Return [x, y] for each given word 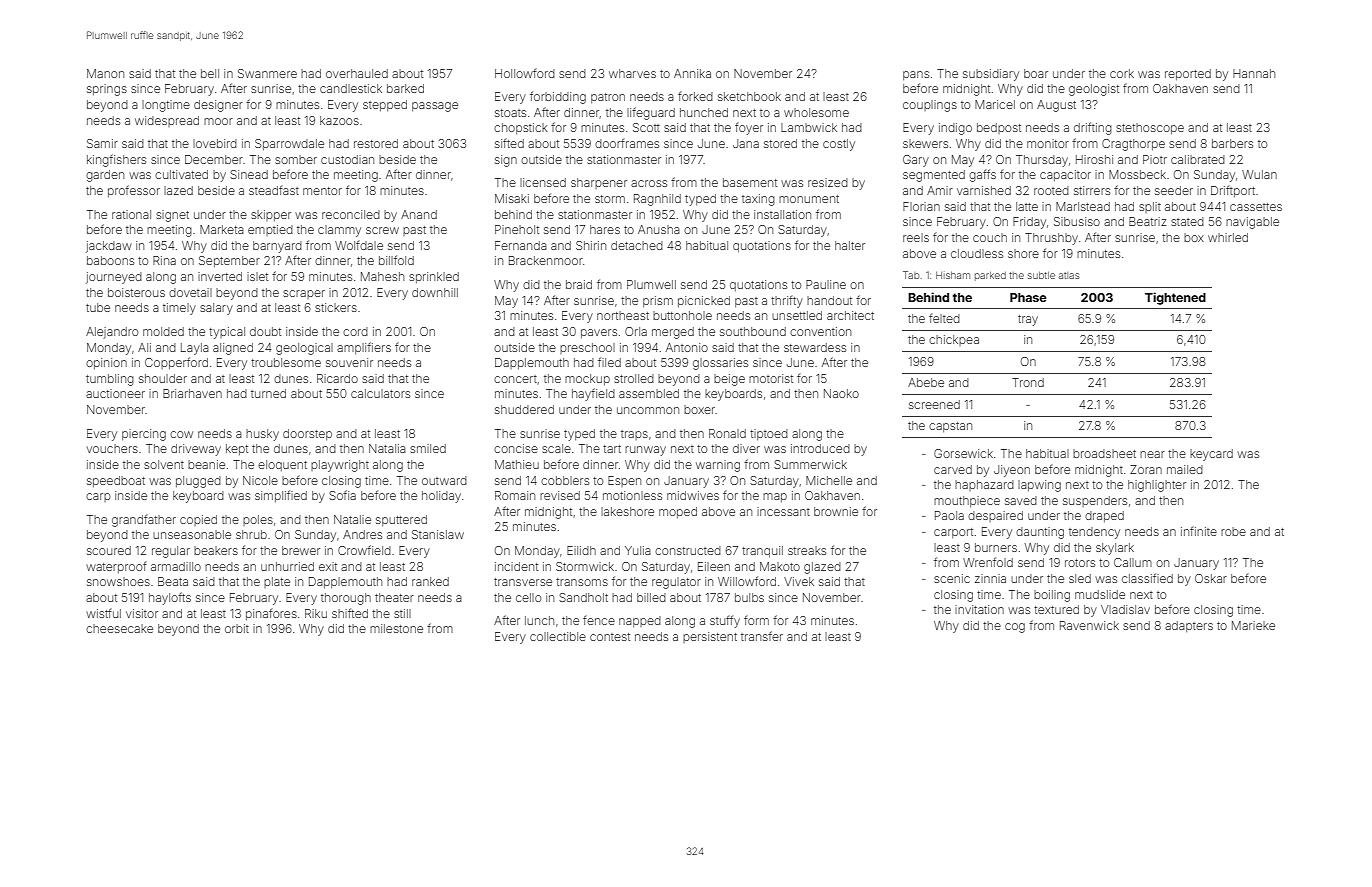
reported [1188, 75]
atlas [1069, 275]
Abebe [926, 382]
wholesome [816, 112]
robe [1233, 531]
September [229, 262]
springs [107, 90]
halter [850, 245]
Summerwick [810, 464]
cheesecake [119, 628]
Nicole [260, 480]
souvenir [349, 362]
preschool [587, 348]
